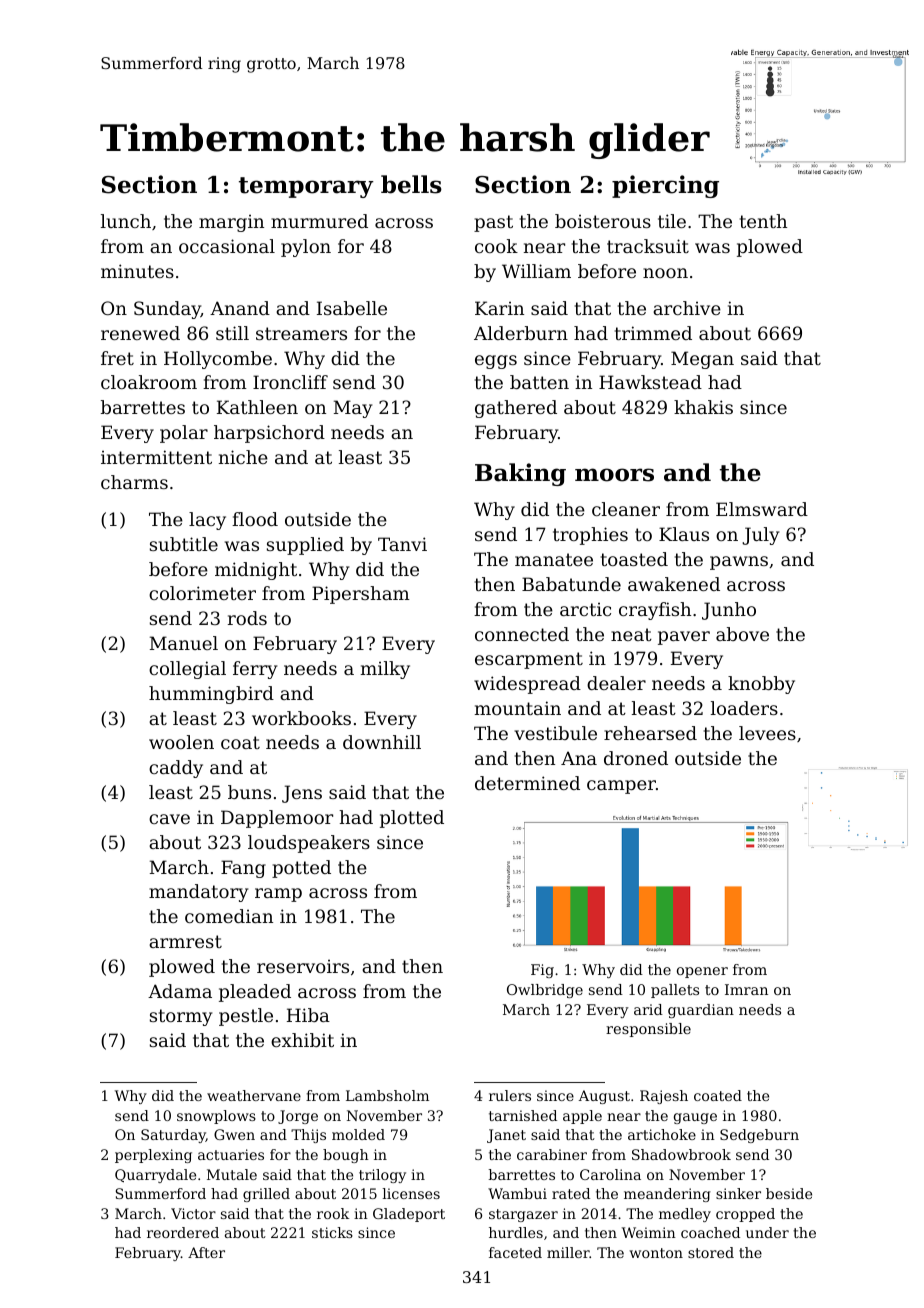 This screenshot has width=924, height=1308. Describe the element at coordinates (614, 475) in the screenshot. I see `moors` at that location.
